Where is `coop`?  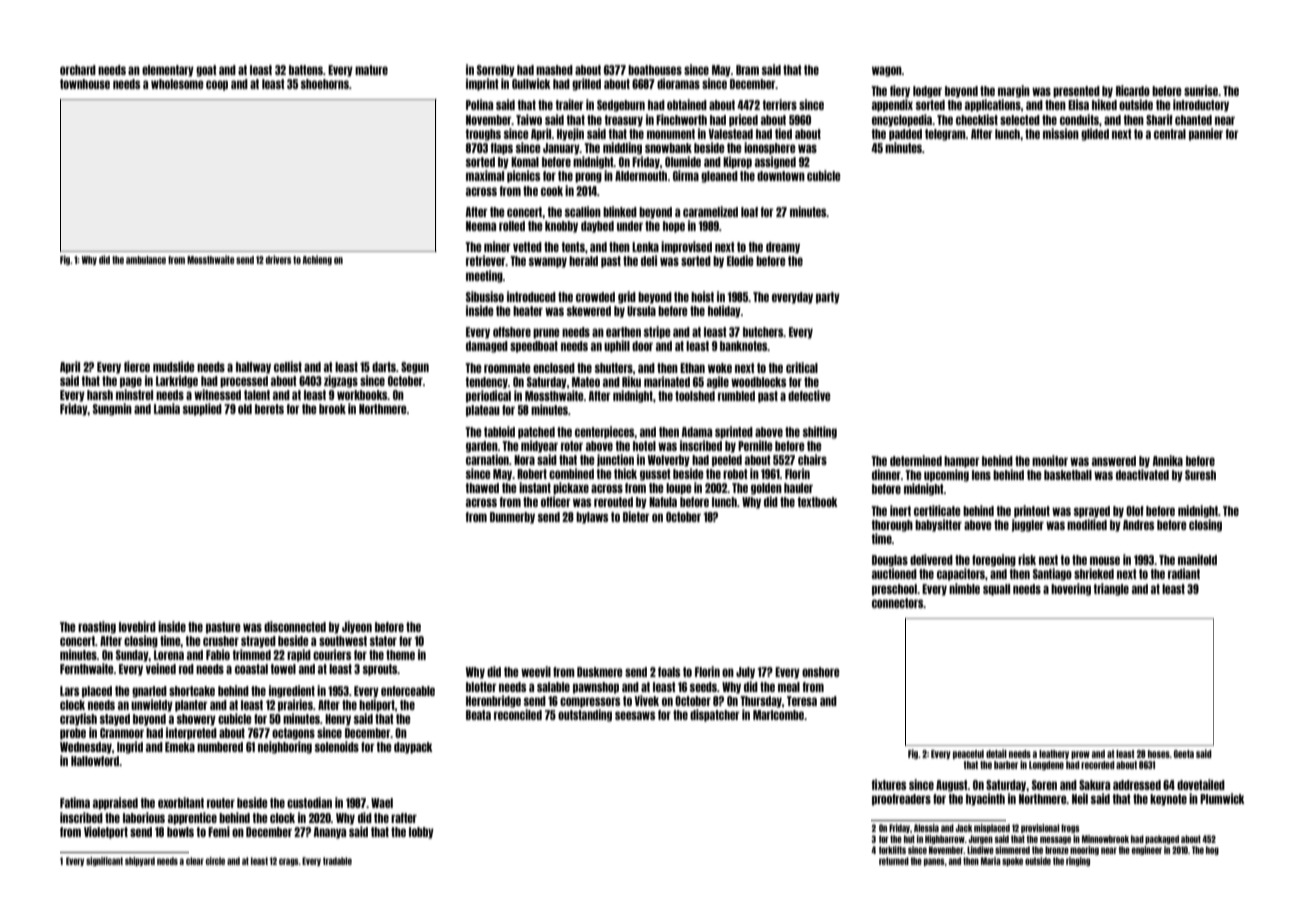
coop is located at coordinates (217, 85).
